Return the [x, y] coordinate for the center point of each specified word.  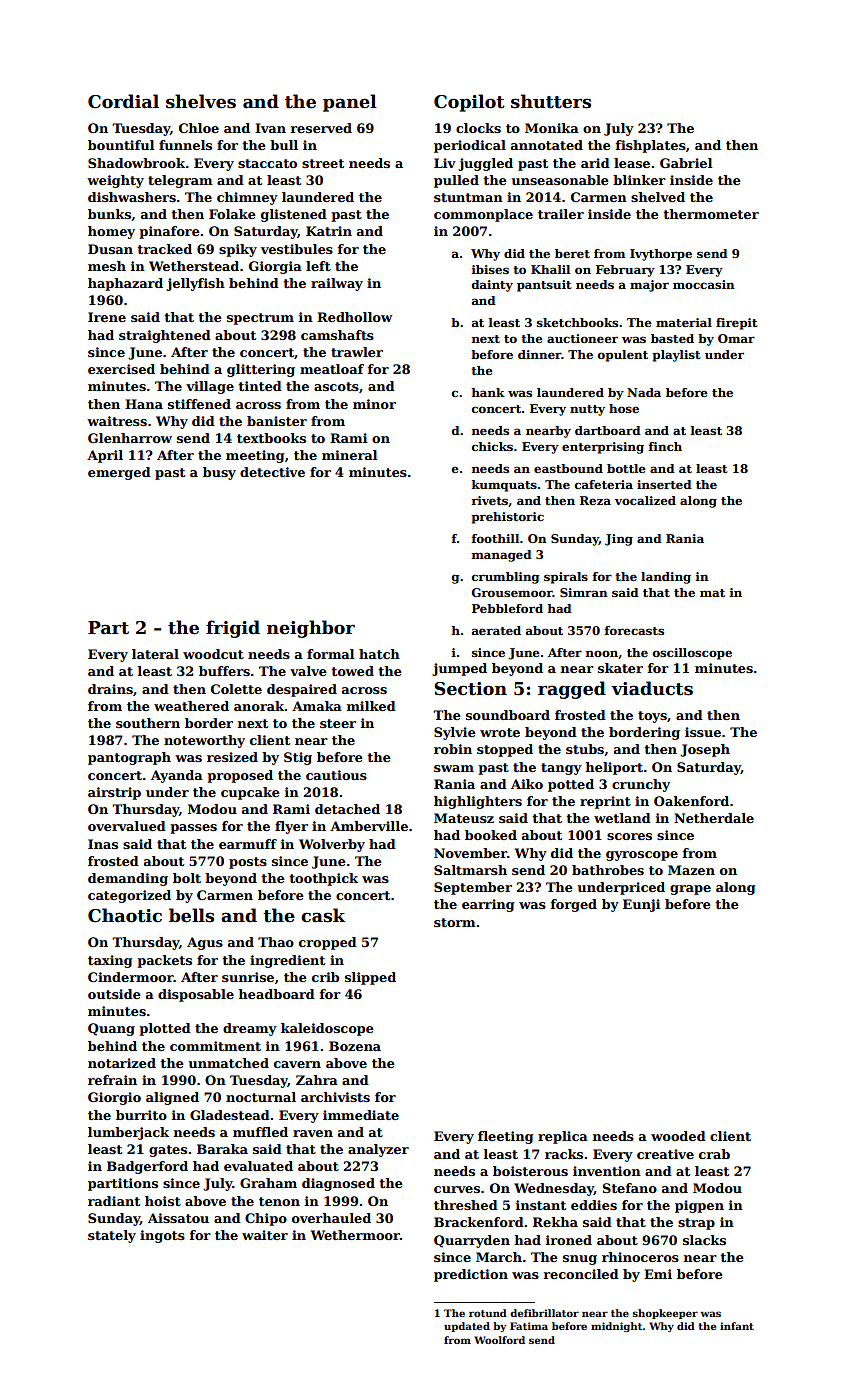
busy [219, 473]
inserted [664, 484]
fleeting [505, 1137]
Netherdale [714, 818]
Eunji [641, 905]
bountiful [121, 145]
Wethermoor [355, 1235]
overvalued [127, 826]
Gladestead [230, 1115]
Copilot [469, 103]
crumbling [505, 578]
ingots [162, 1236]
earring [488, 905]
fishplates [651, 146]
